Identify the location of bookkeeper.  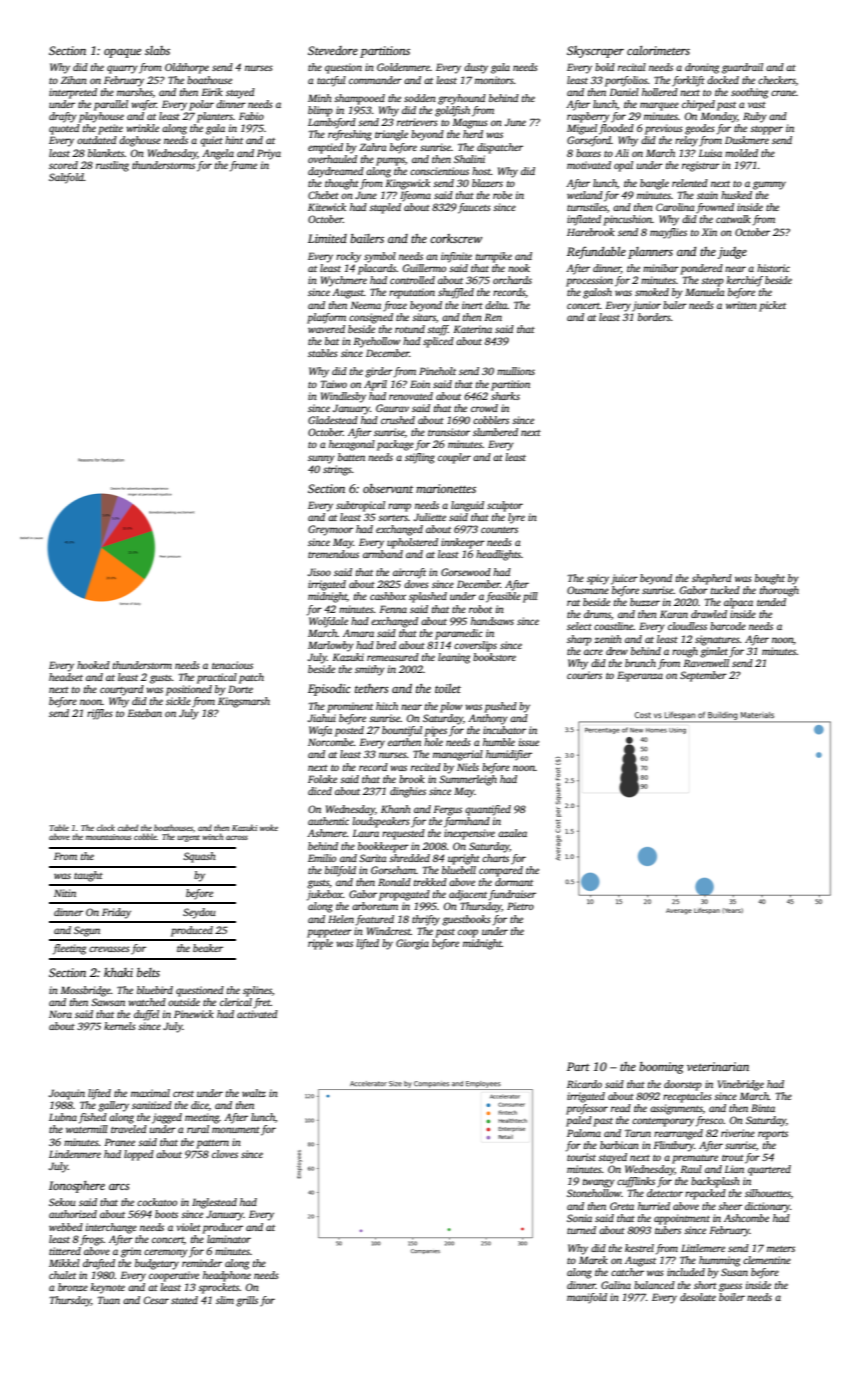
(383, 847).
